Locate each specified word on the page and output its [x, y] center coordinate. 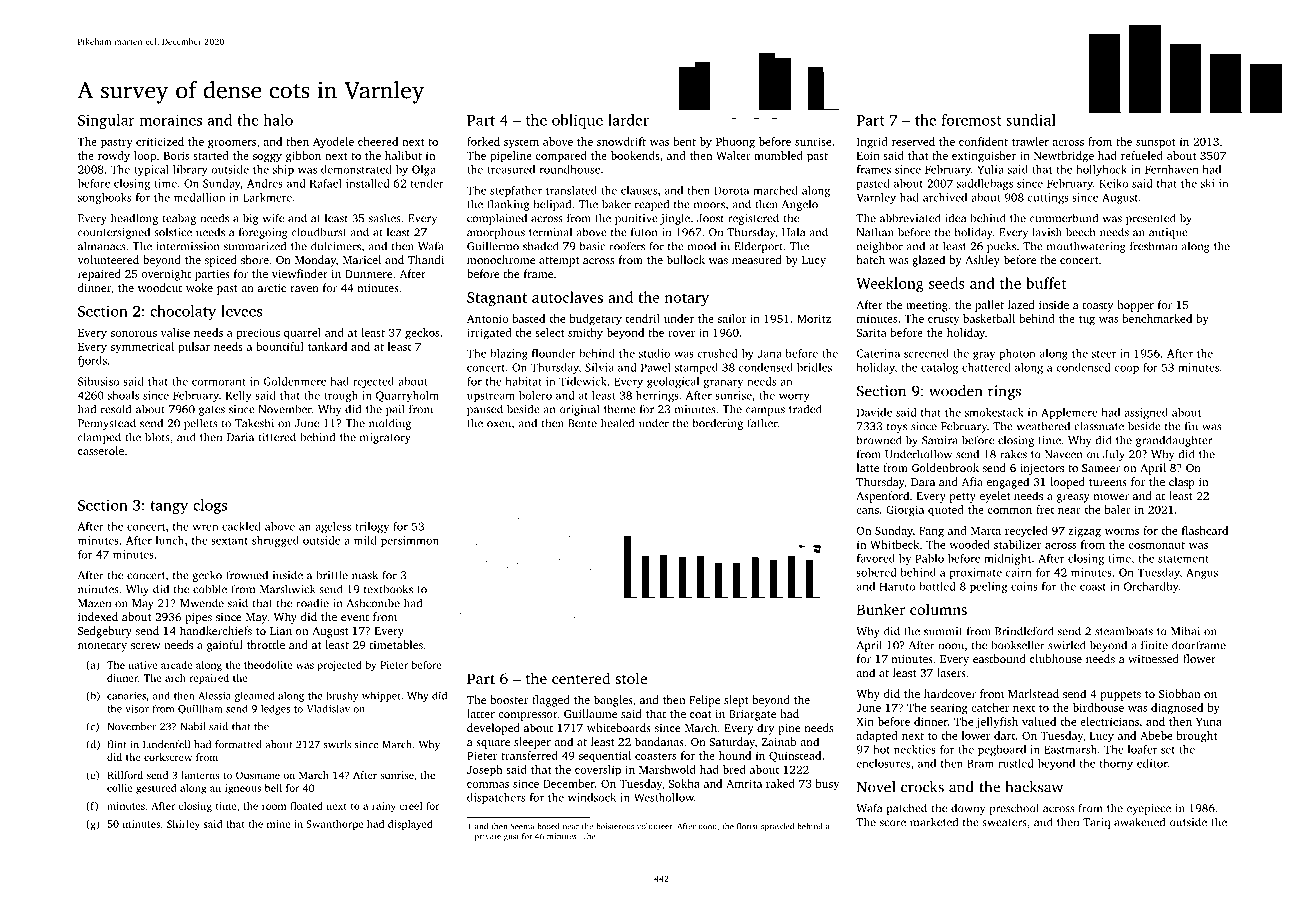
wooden [956, 391]
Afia [972, 481]
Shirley [183, 825]
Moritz [814, 318]
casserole [101, 450]
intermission [188, 246]
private [488, 837]
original [579, 410]
